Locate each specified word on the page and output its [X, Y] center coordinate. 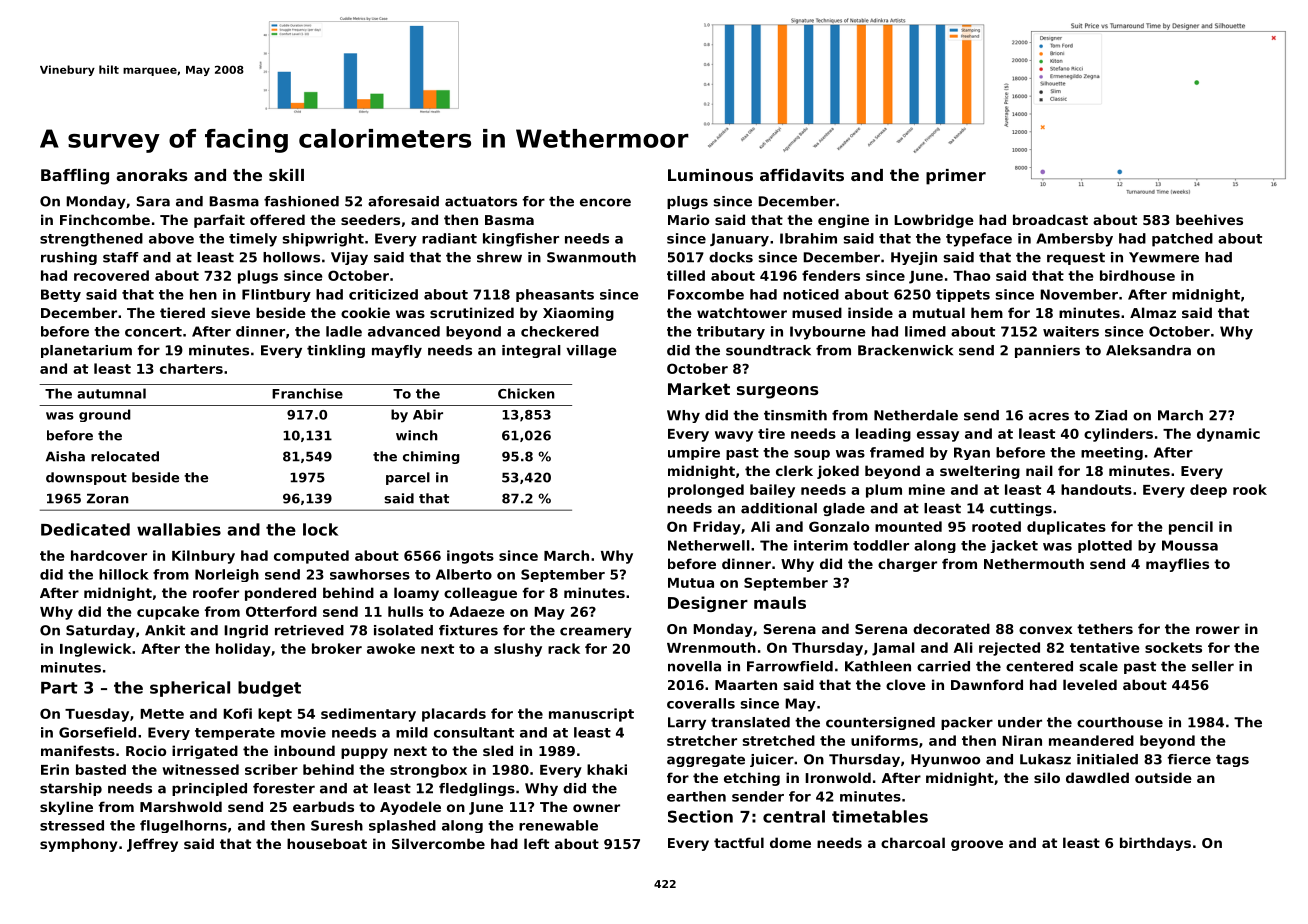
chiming [431, 457]
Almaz [1153, 312]
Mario [688, 219]
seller [1213, 666]
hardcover [109, 555]
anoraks [151, 175]
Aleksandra [1148, 350]
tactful [739, 842]
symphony [79, 845]
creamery [596, 632]
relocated [125, 456]
